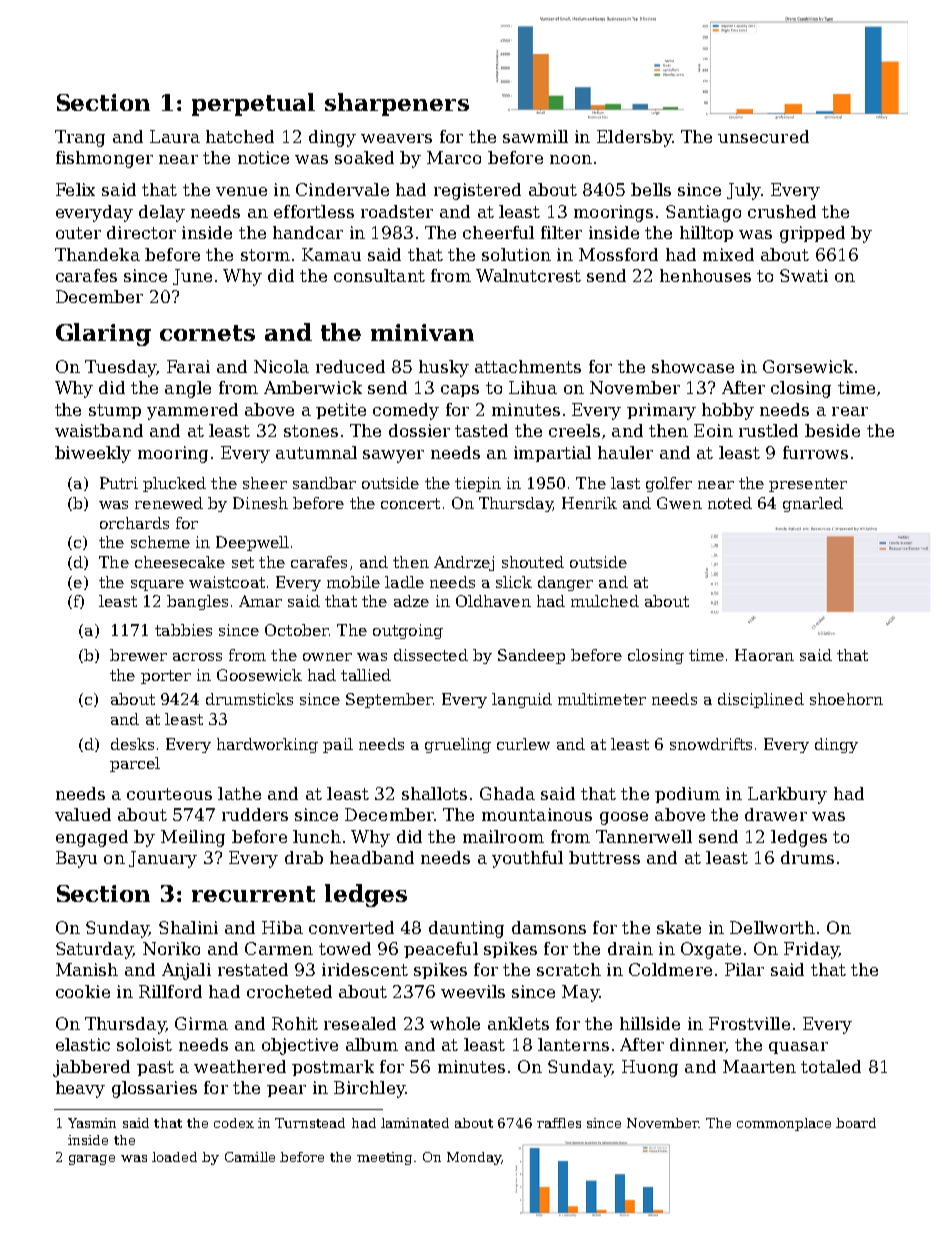 Image resolution: width=952 pixels, height=1233 pixels. I want to click on dinner, so click(697, 1044).
